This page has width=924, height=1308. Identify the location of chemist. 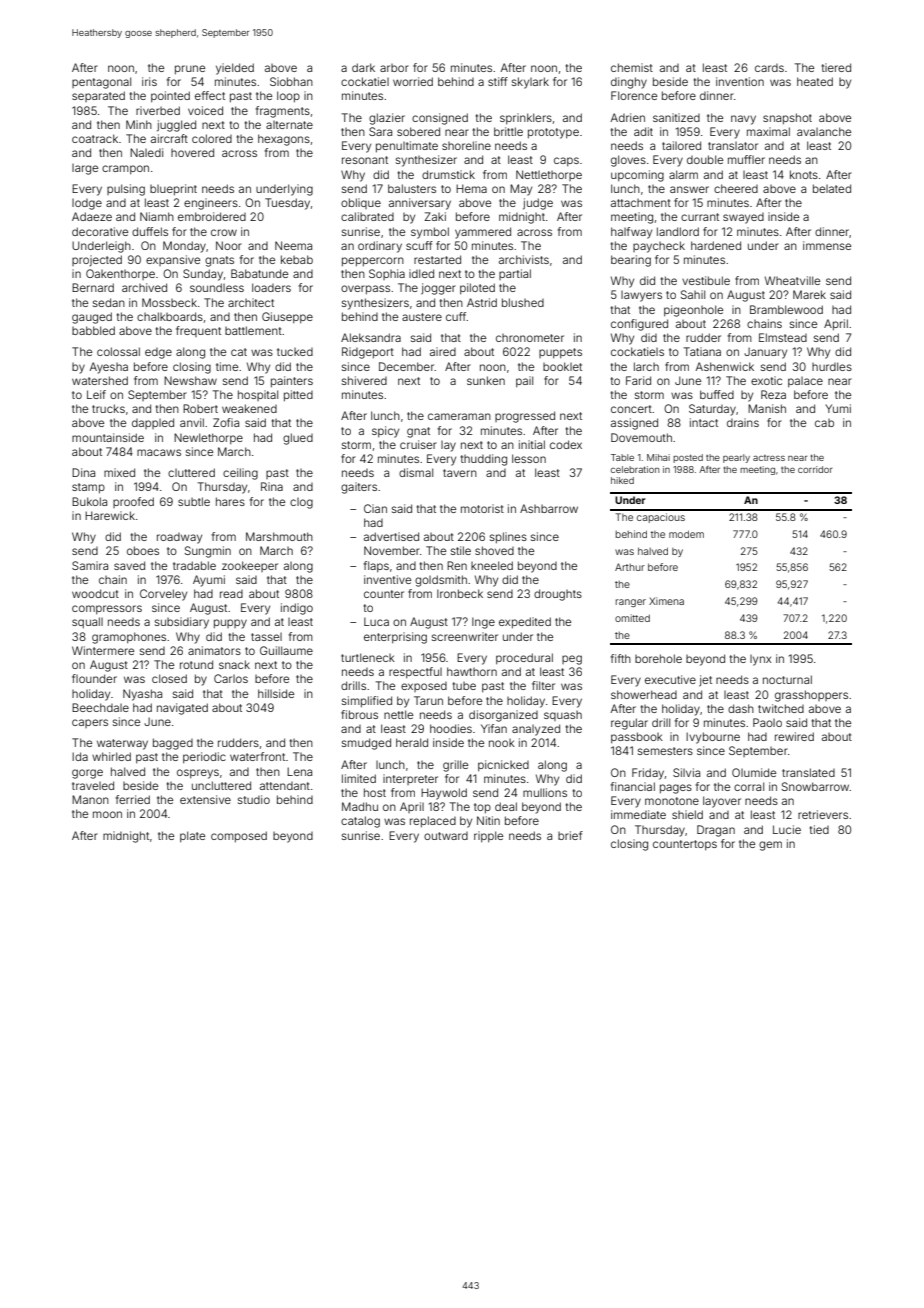
(632, 67).
